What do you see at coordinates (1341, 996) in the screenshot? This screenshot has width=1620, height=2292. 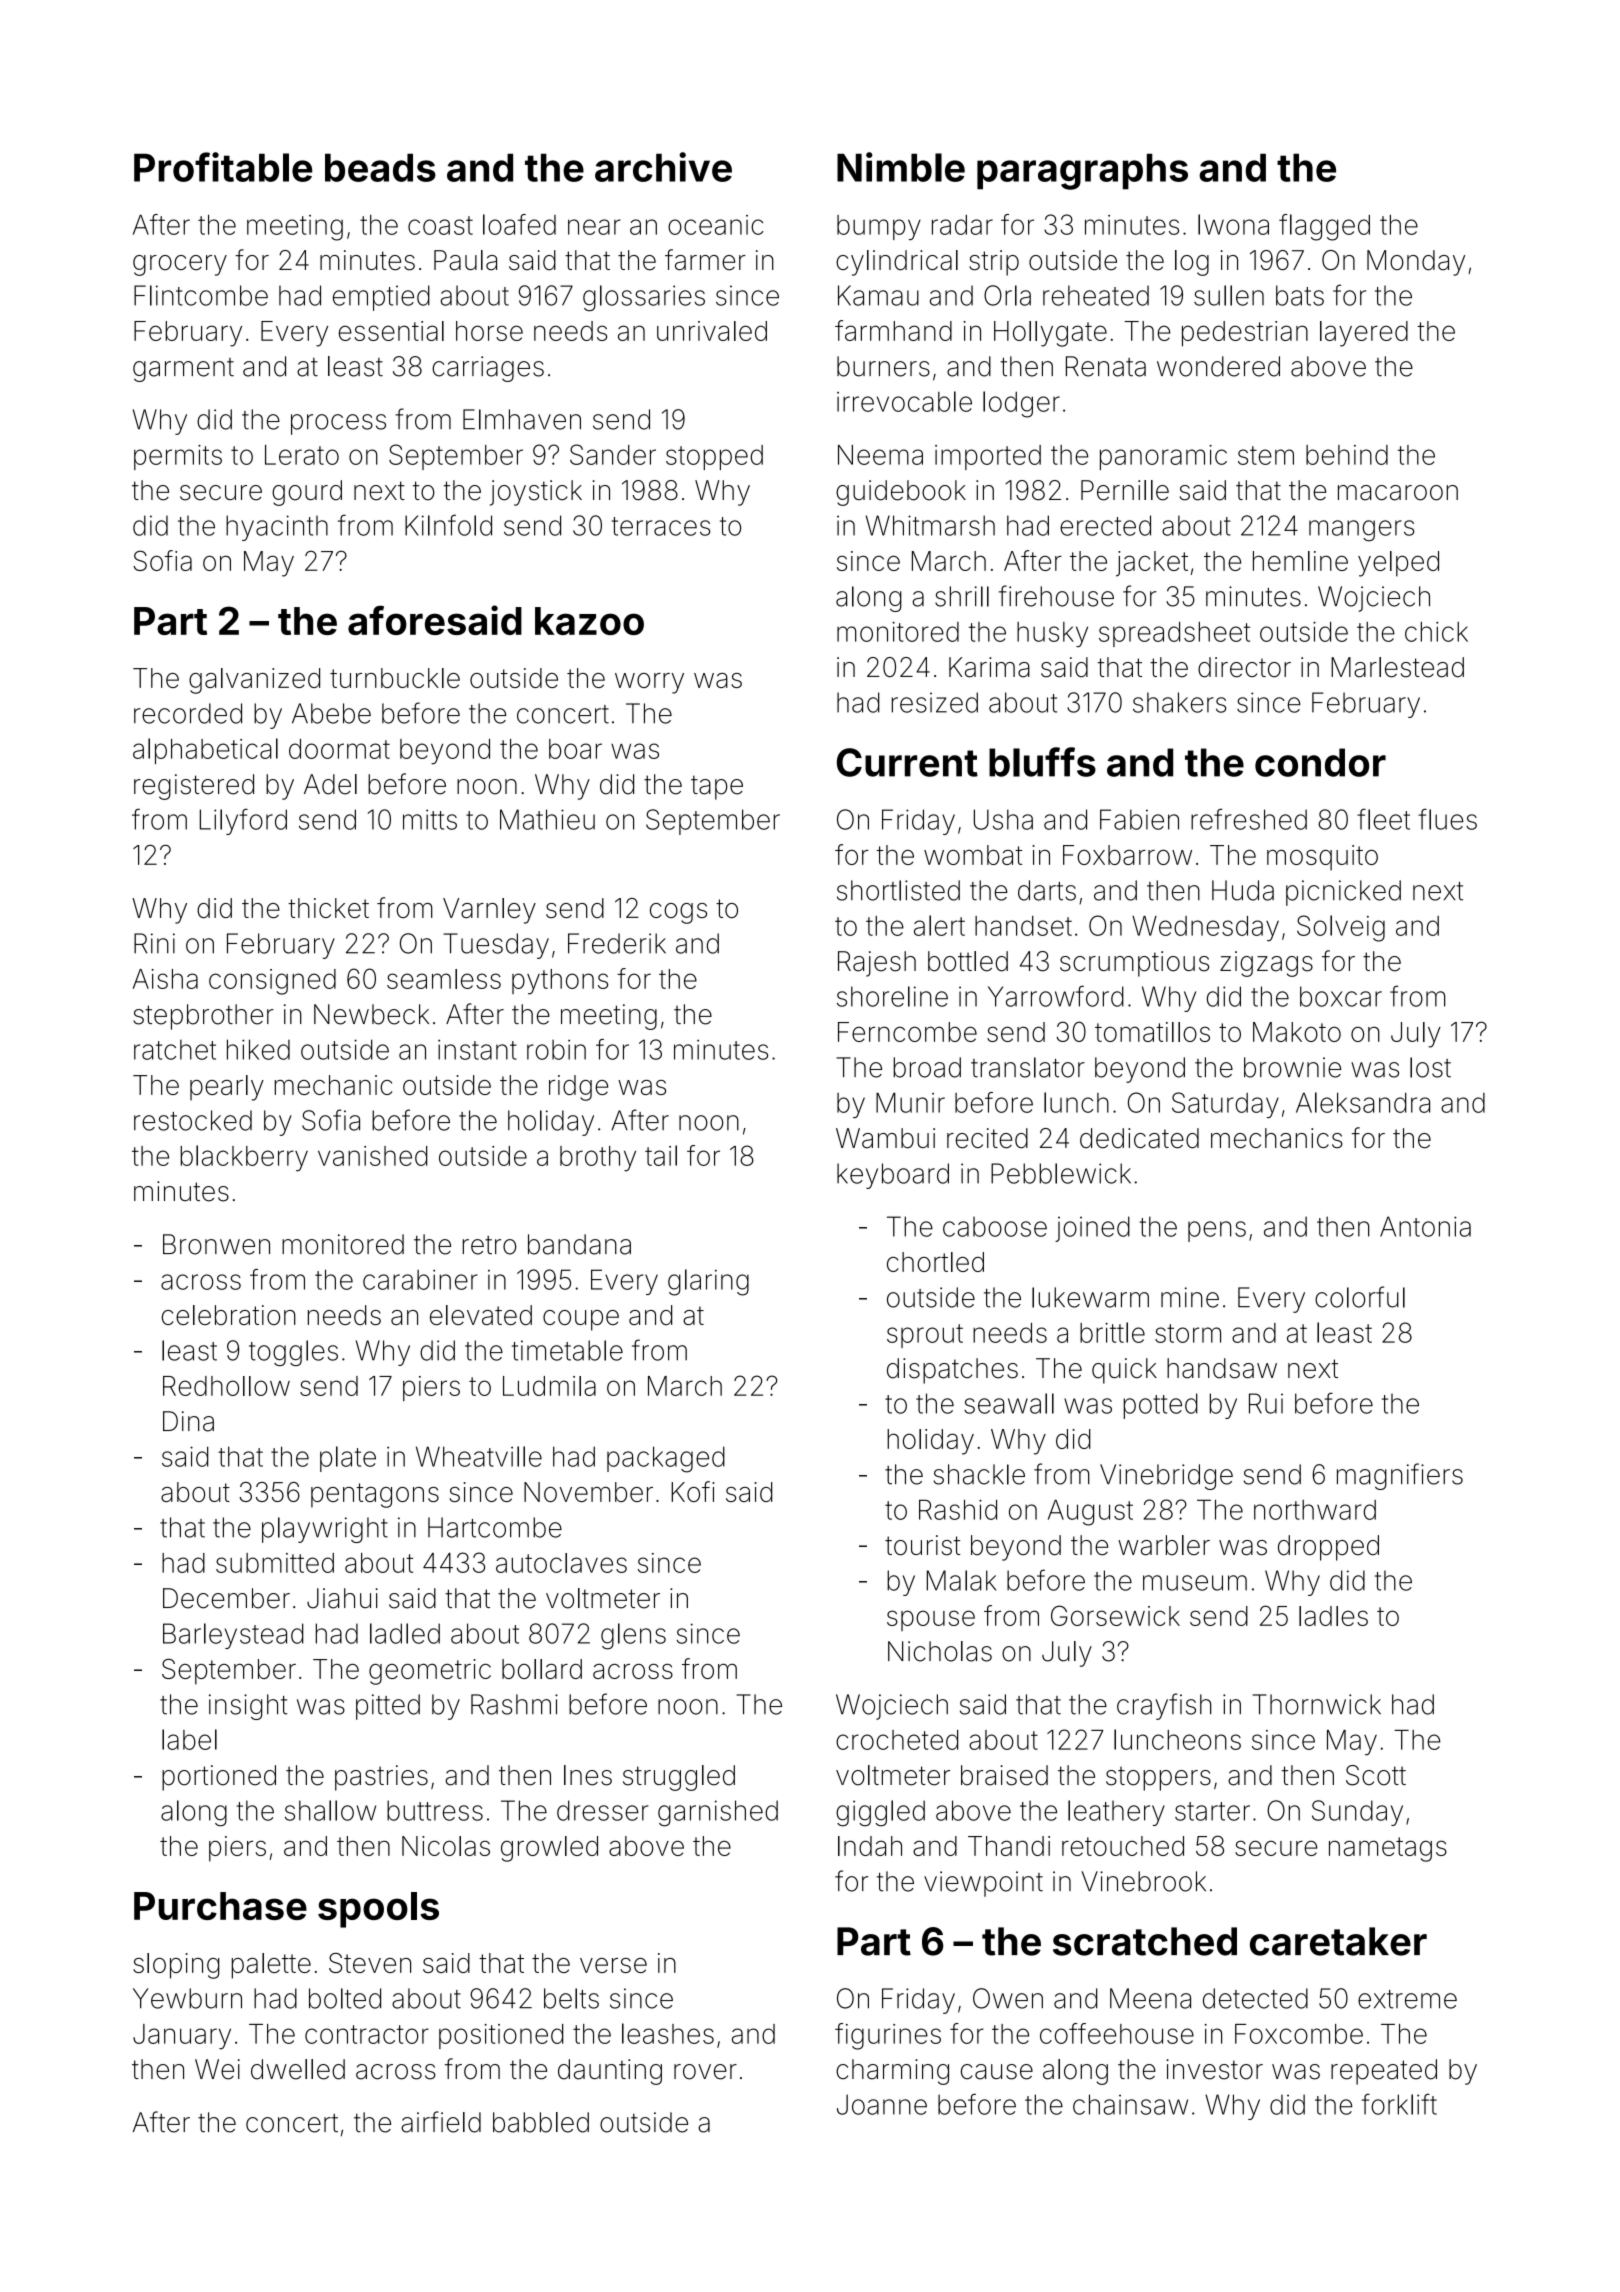 I see `boxcar` at bounding box center [1341, 996].
